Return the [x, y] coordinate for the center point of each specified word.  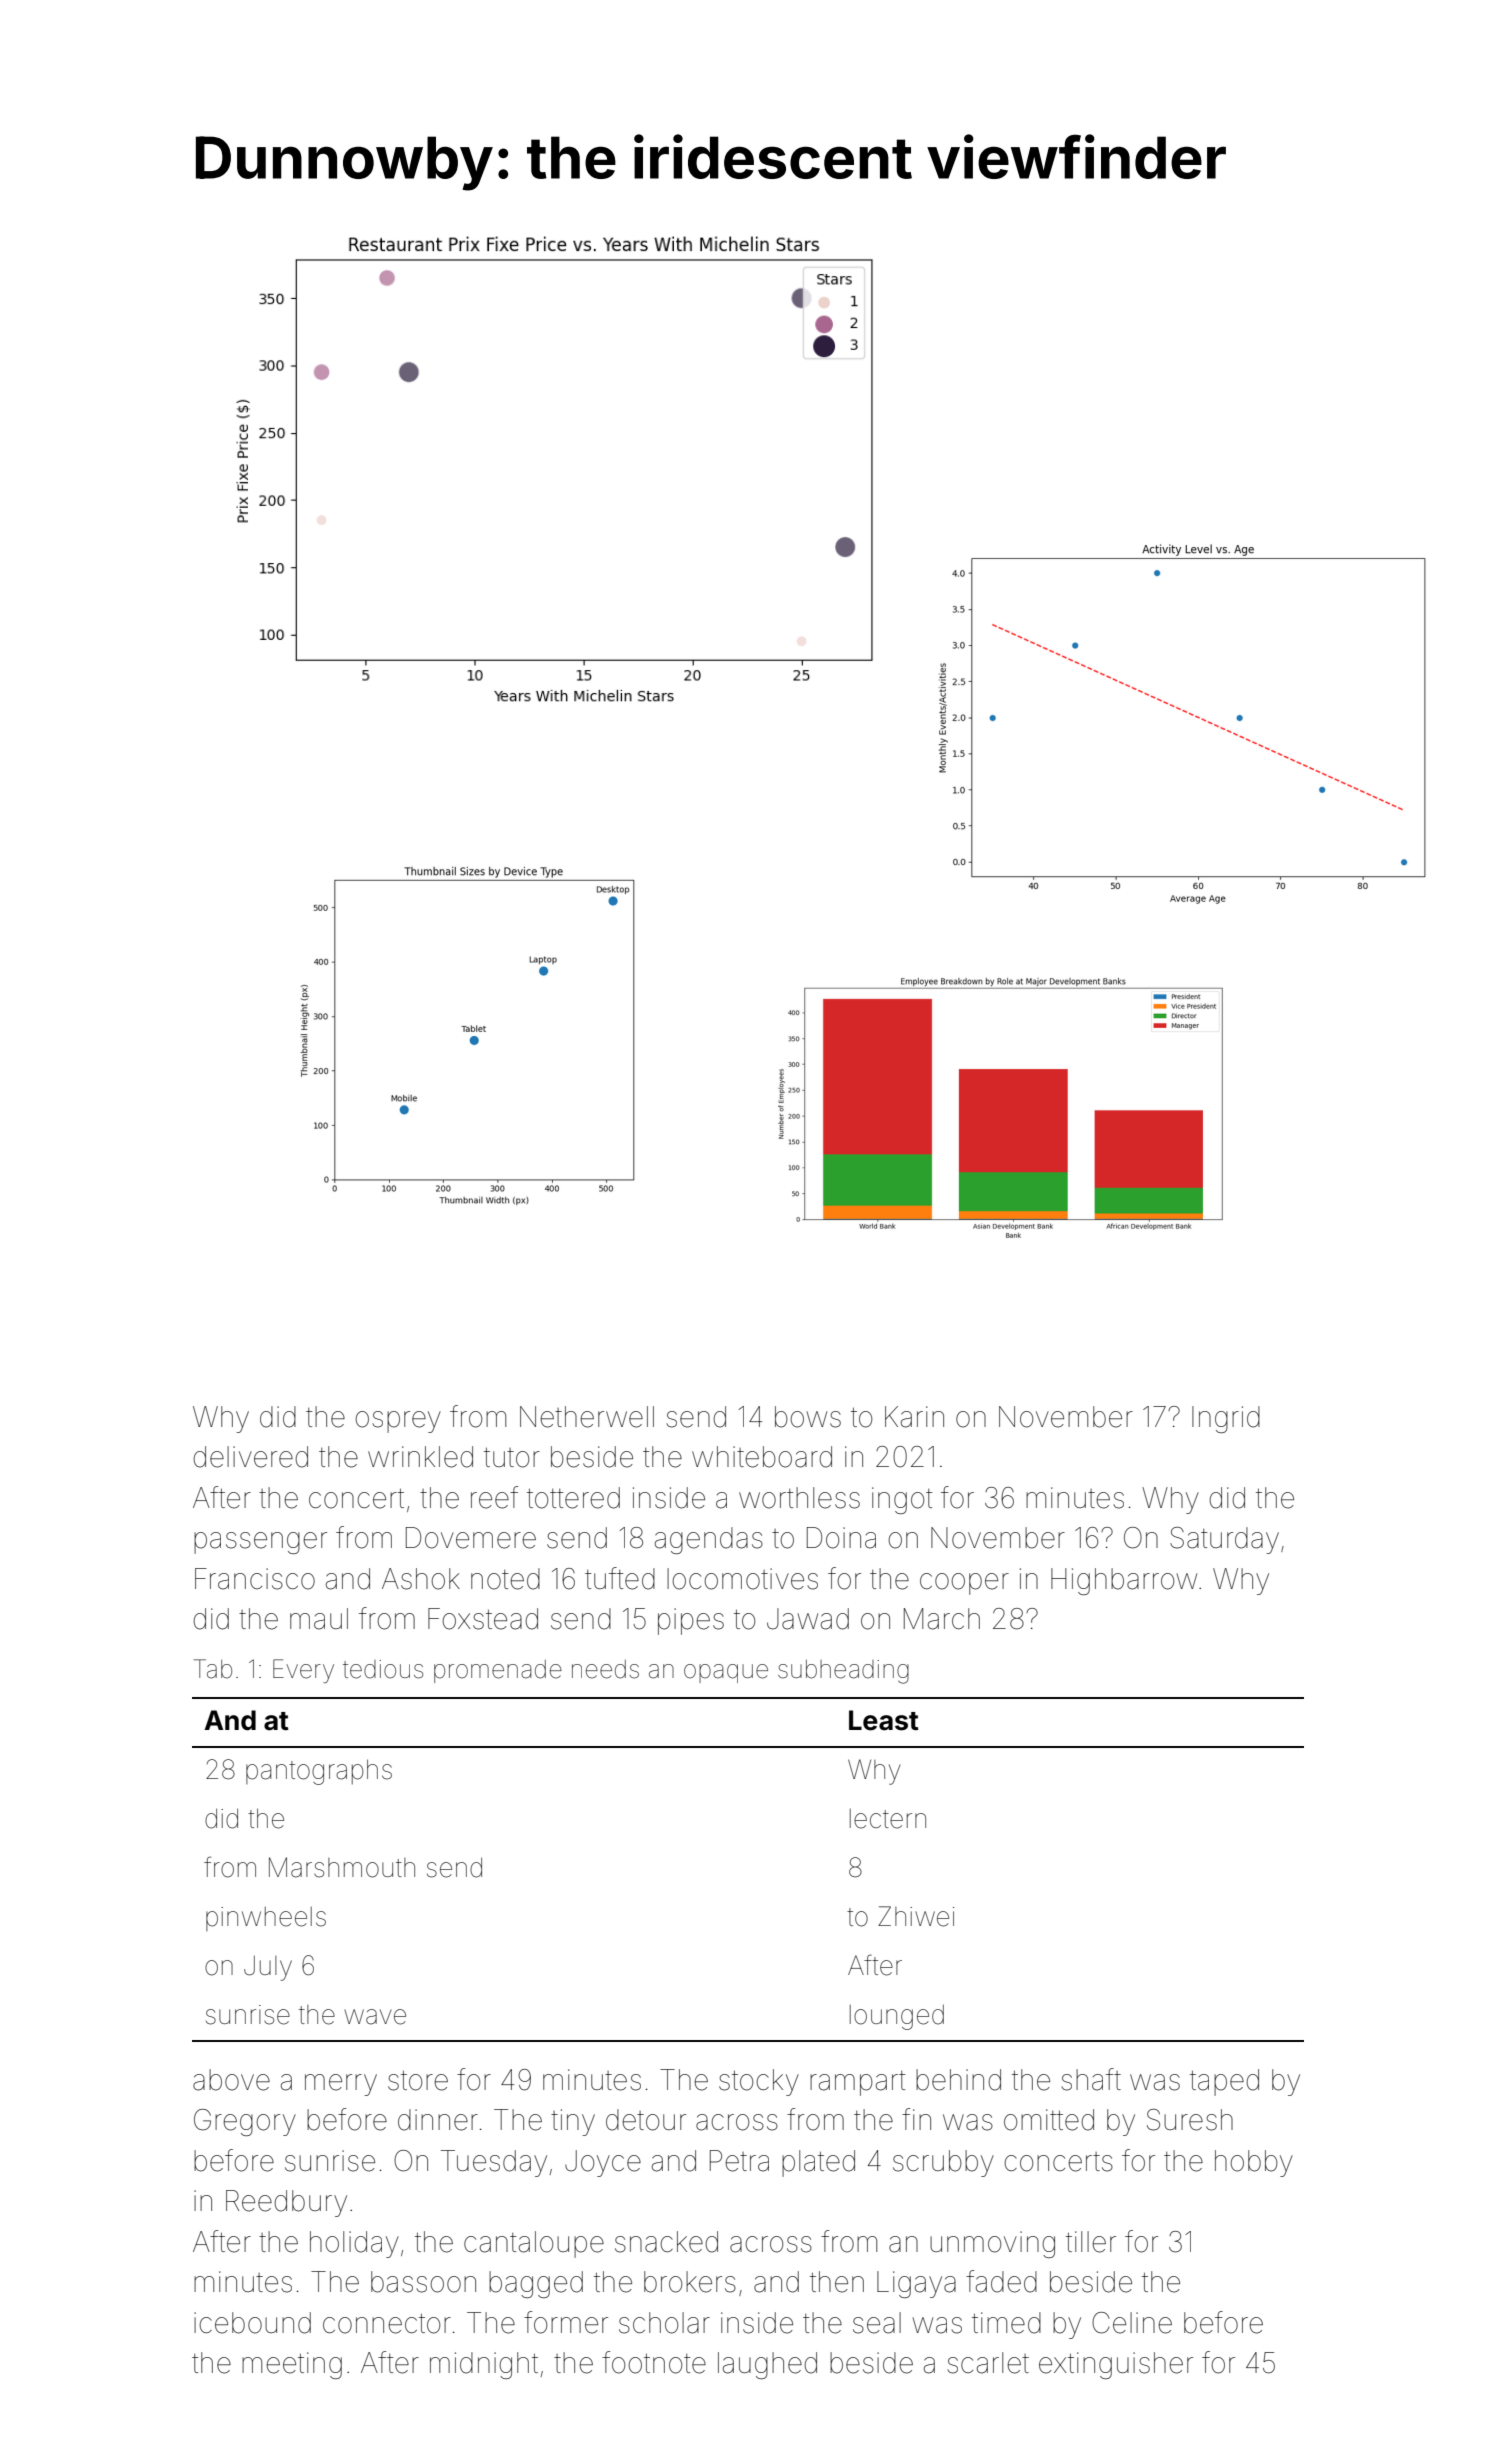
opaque [726, 1673]
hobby [1254, 2163]
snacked [666, 2242]
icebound [252, 2323]
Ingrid [1226, 1419]
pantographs [319, 1772]
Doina [841, 1538]
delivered [251, 1457]
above [231, 2080]
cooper [964, 1584]
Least [884, 1720]
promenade [498, 1671]
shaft [1091, 2079]
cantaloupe [534, 2244]
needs [605, 1669]
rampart [858, 2083]
